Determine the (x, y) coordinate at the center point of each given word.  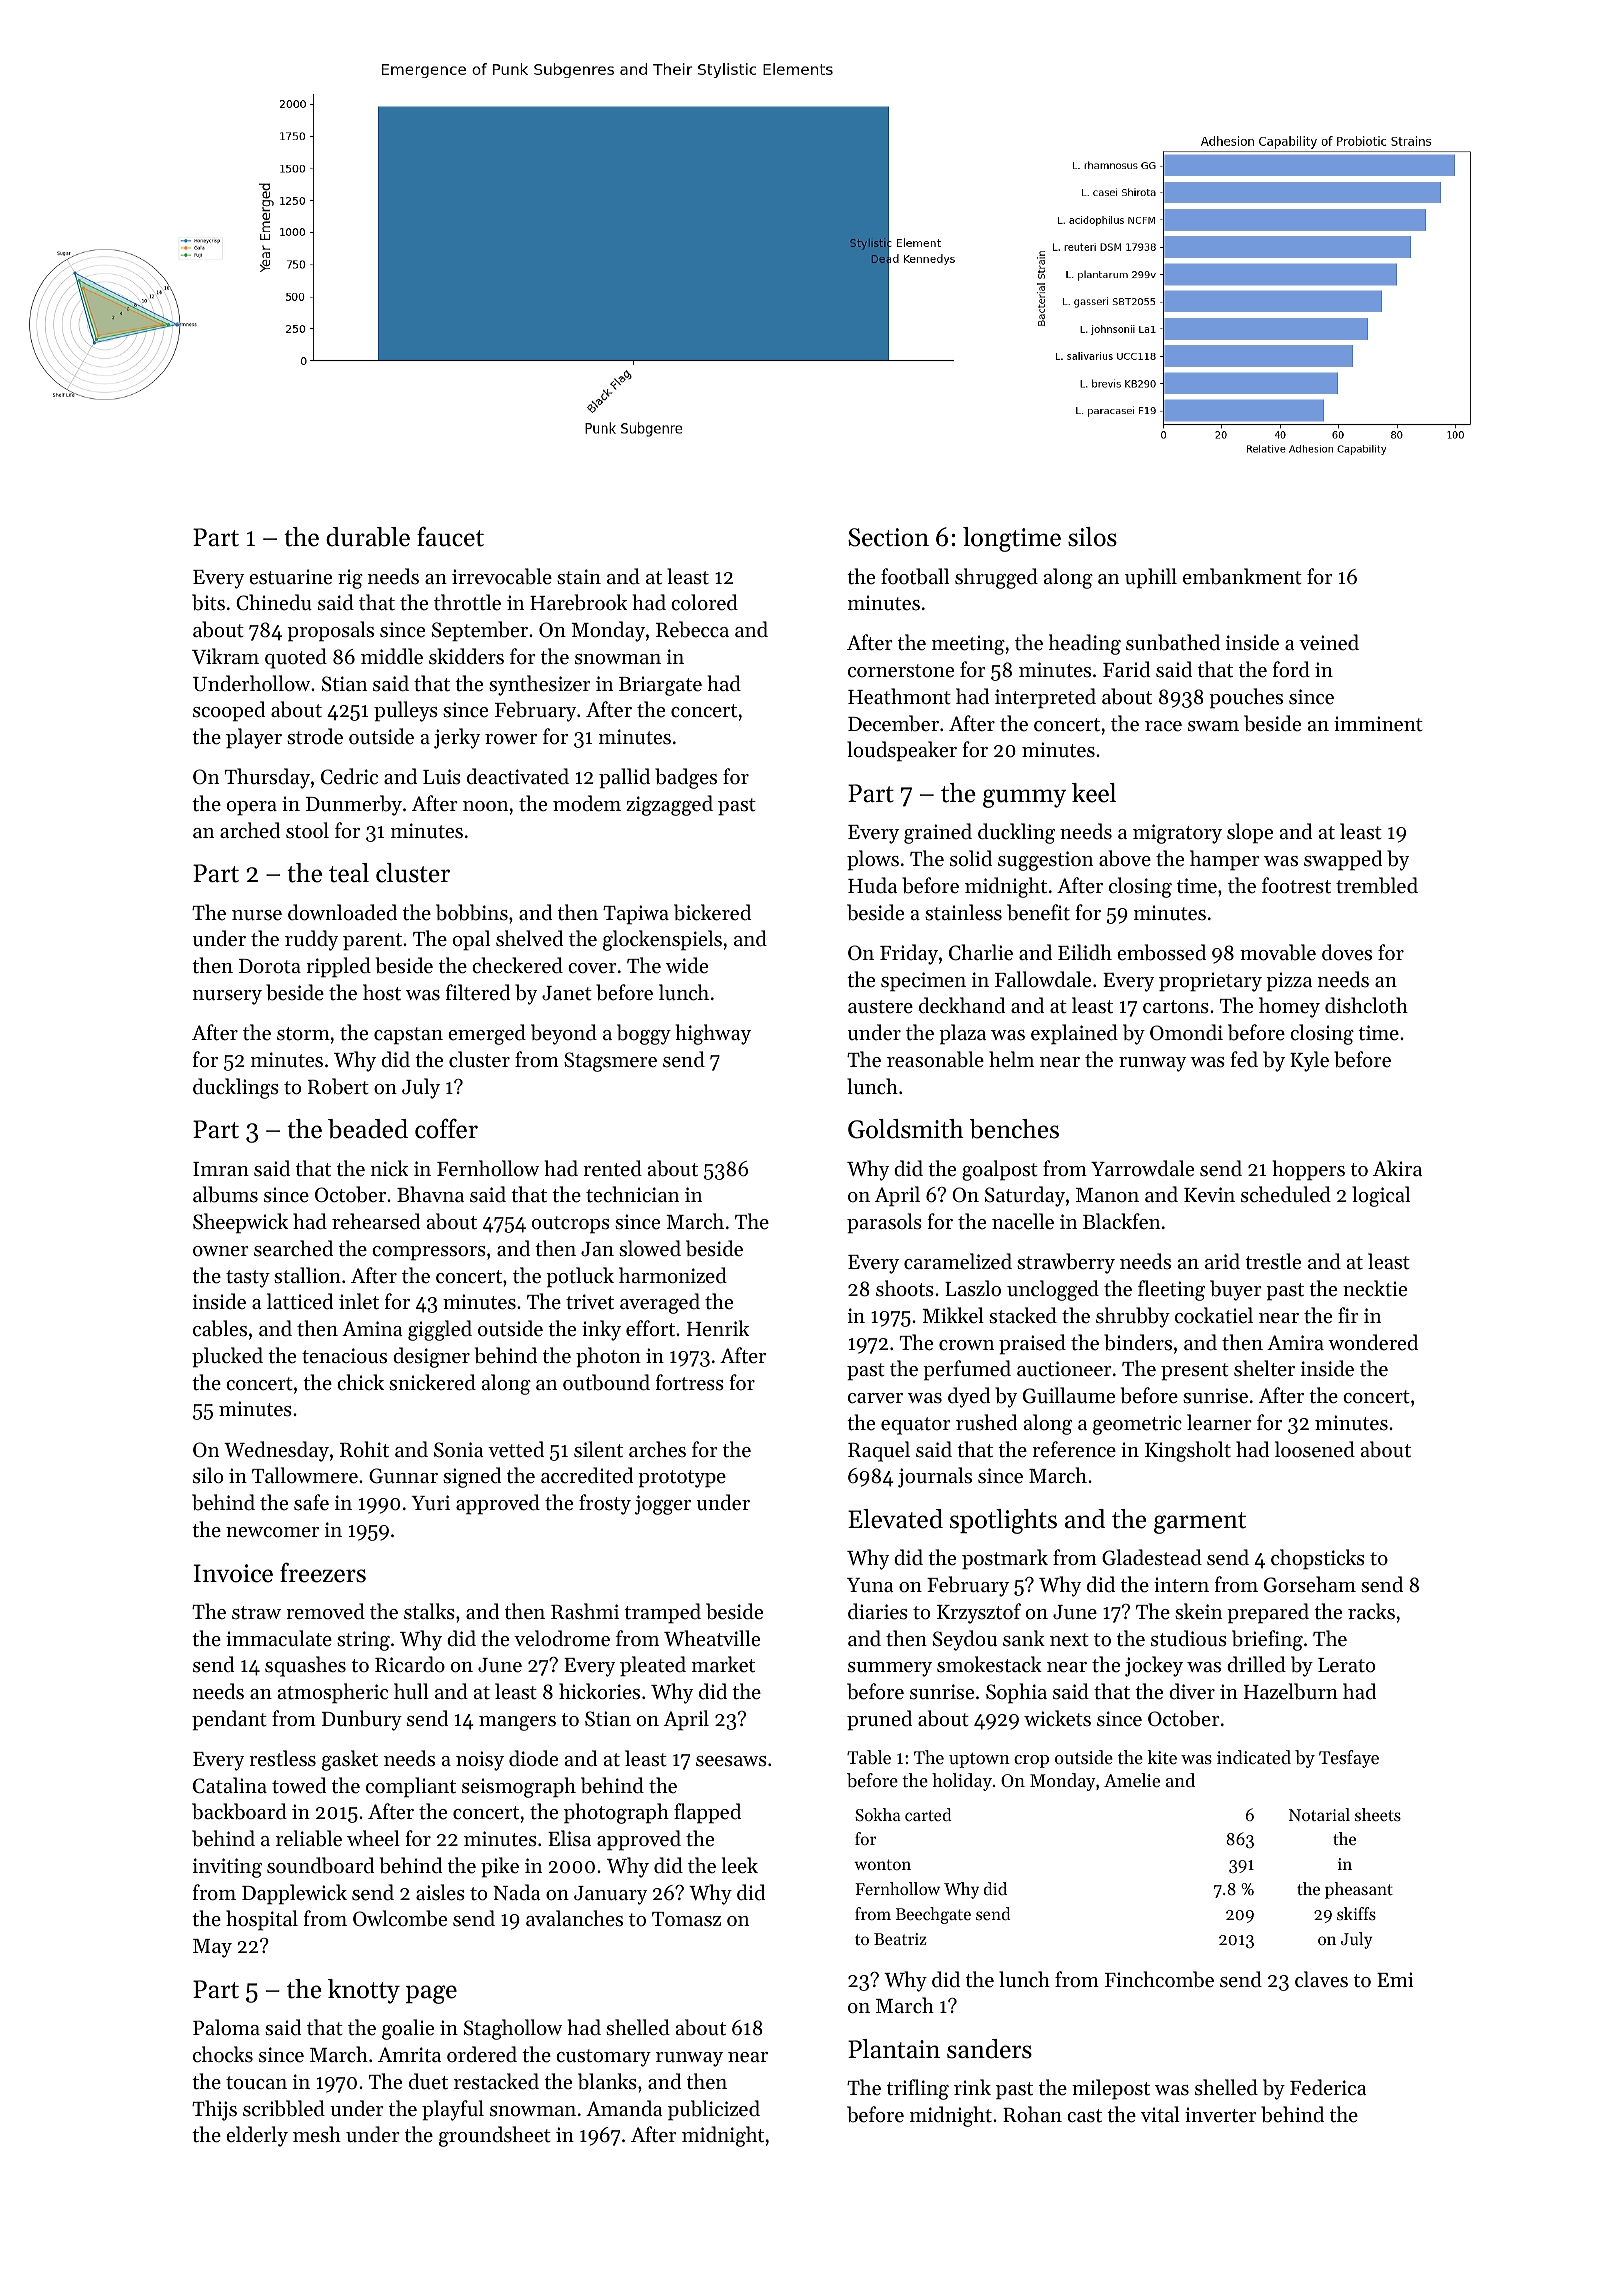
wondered (1373, 1342)
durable (368, 537)
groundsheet (495, 2136)
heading (1085, 644)
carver (875, 1398)
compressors (429, 1253)
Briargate (660, 686)
